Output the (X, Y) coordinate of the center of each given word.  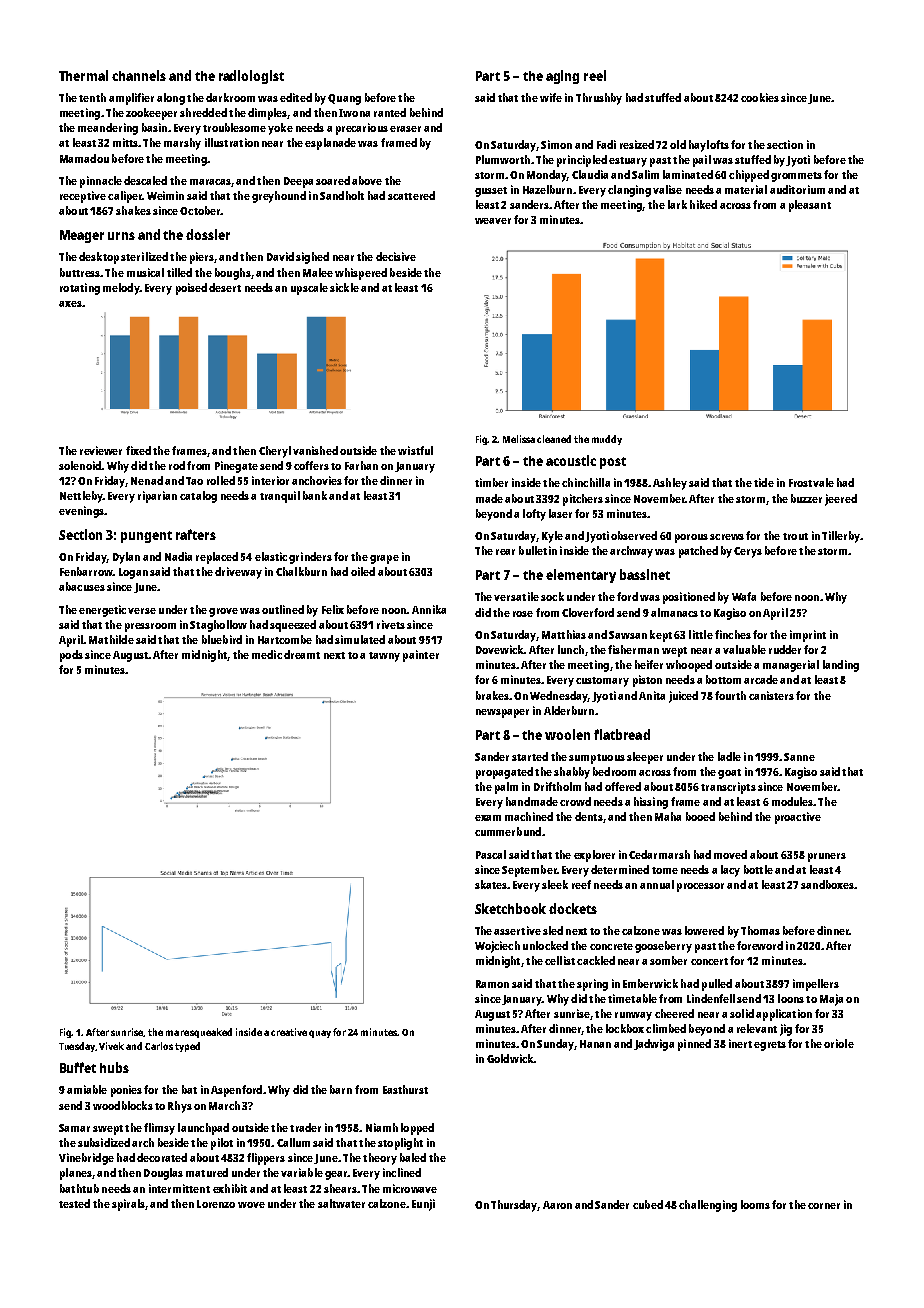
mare (177, 1033)
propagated (504, 773)
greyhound (279, 197)
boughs (233, 274)
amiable (87, 1089)
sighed (312, 258)
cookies (760, 97)
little (701, 634)
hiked (703, 204)
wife (551, 97)
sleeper (645, 758)
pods (71, 656)
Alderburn (569, 710)
